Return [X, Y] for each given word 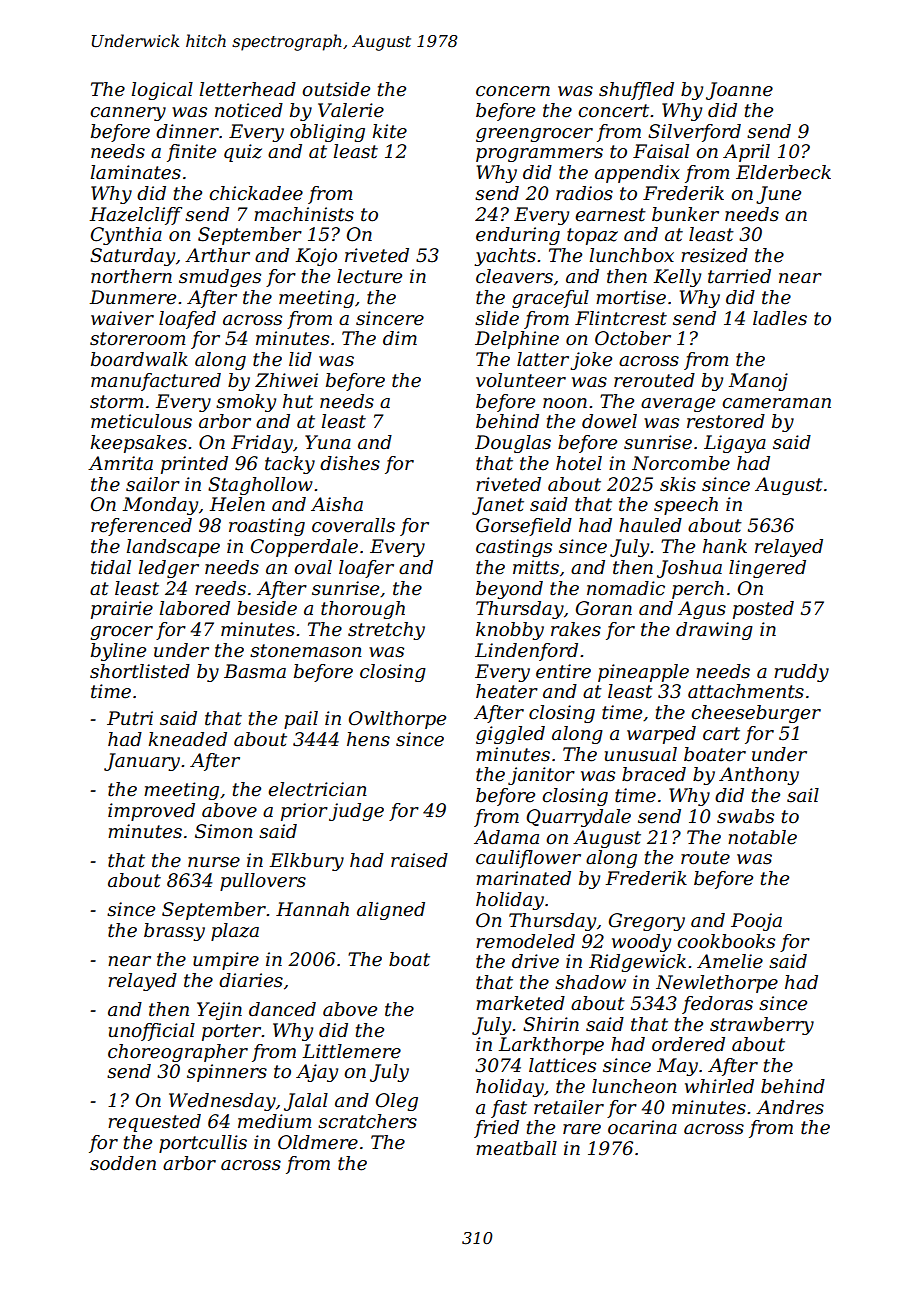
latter [543, 359]
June [778, 195]
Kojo [316, 257]
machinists [304, 214]
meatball [516, 1148]
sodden [123, 1163]
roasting [267, 527]
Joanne [739, 91]
